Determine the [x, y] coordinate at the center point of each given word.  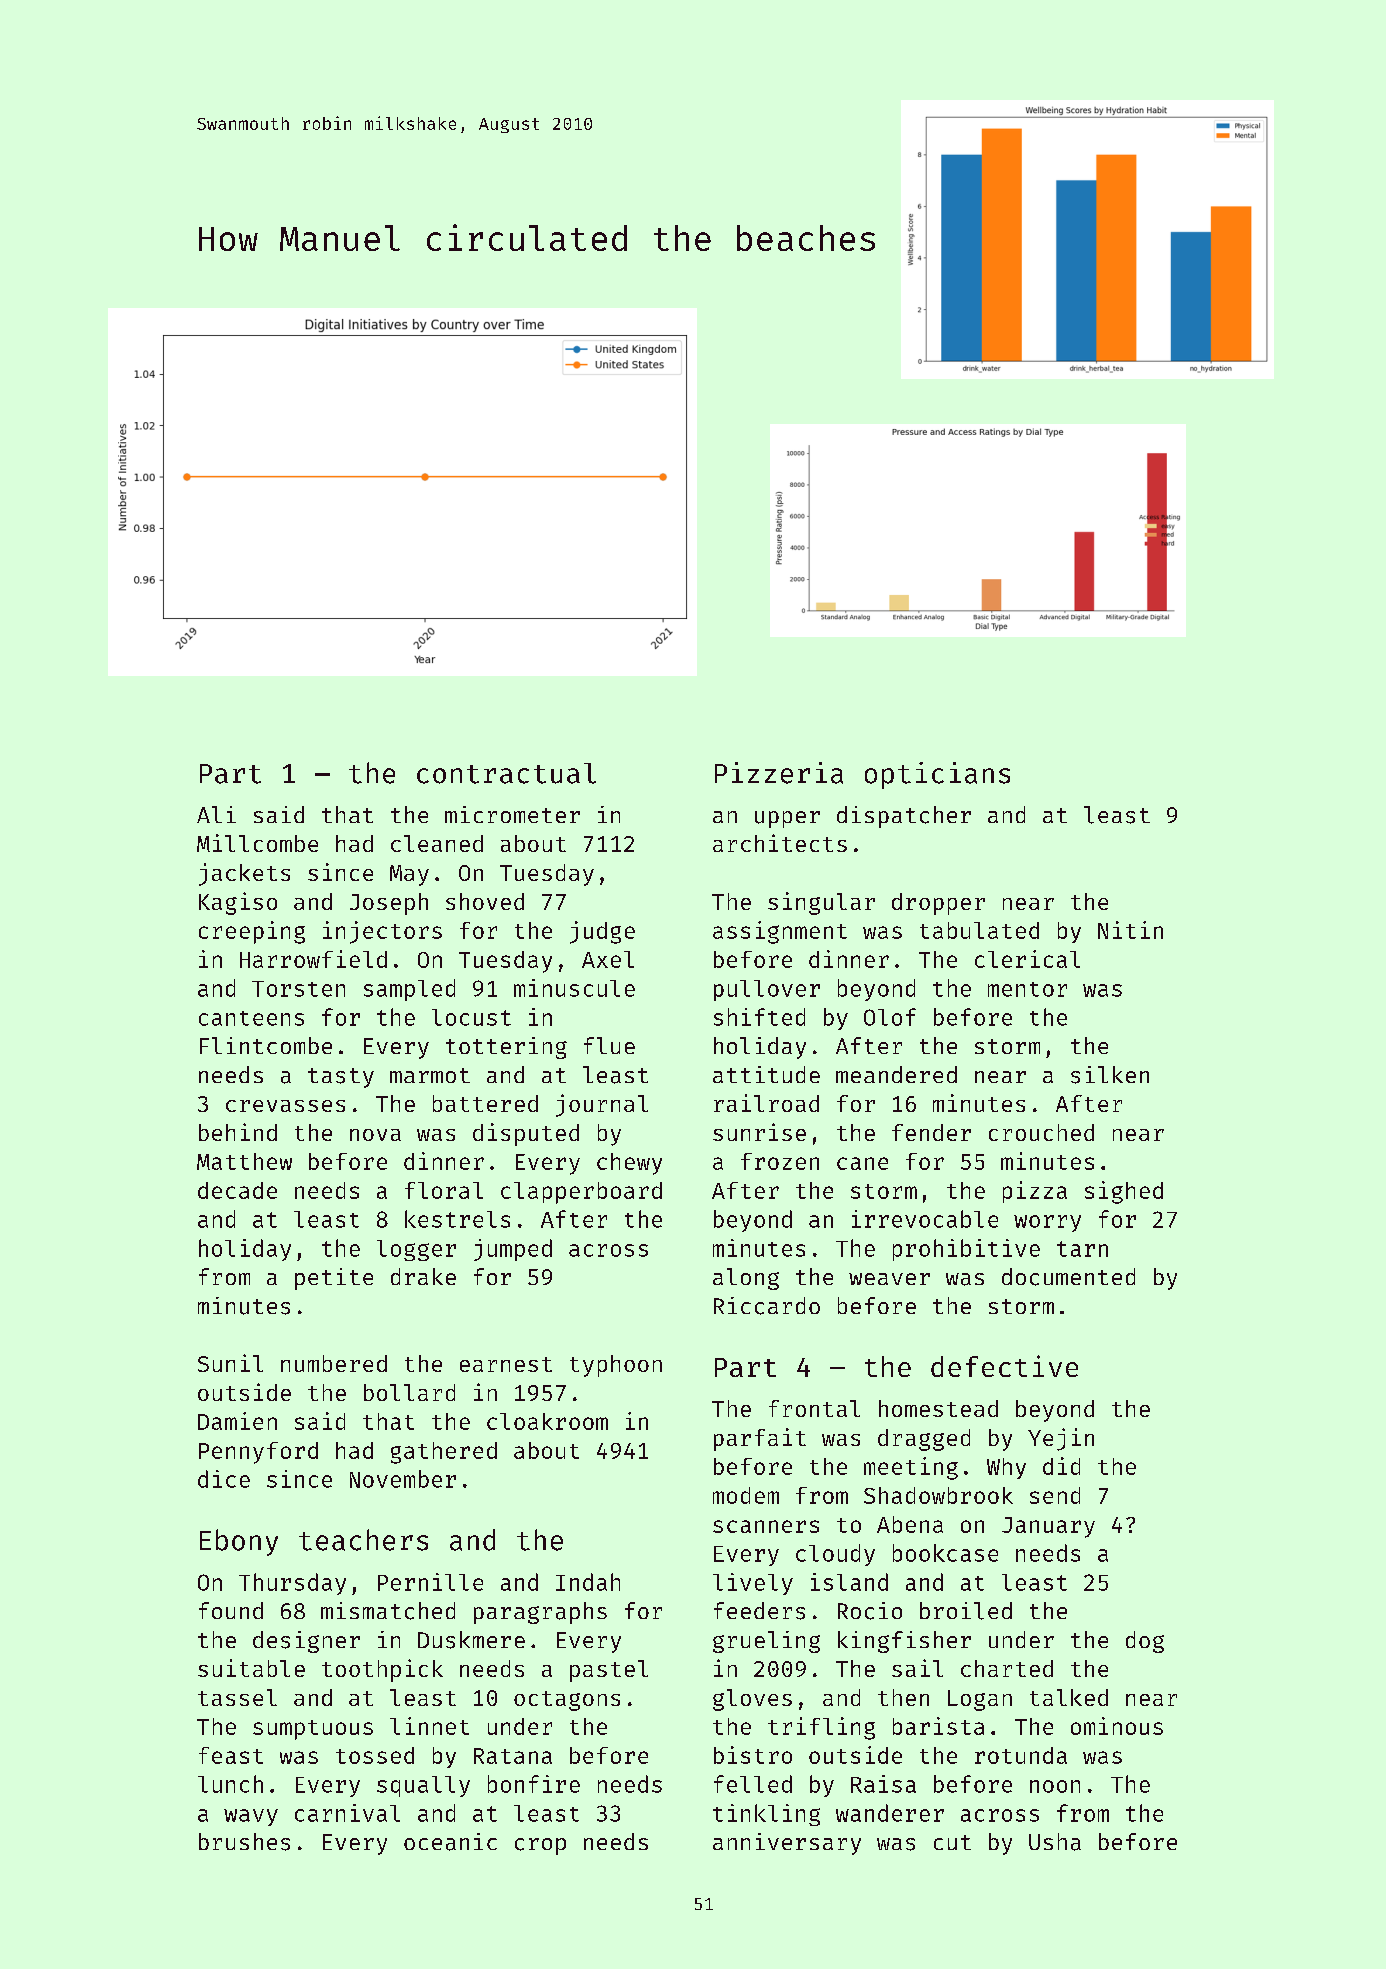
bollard [409, 1392]
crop [540, 1846]
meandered [896, 1074]
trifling [821, 1728]
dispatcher [904, 817]
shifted [759, 1017]
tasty [341, 1078]
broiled [966, 1611]
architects [780, 843]
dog [1145, 1642]
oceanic [450, 1842]
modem [746, 1495]
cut [952, 1842]
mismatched [388, 1611]
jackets [244, 874]
